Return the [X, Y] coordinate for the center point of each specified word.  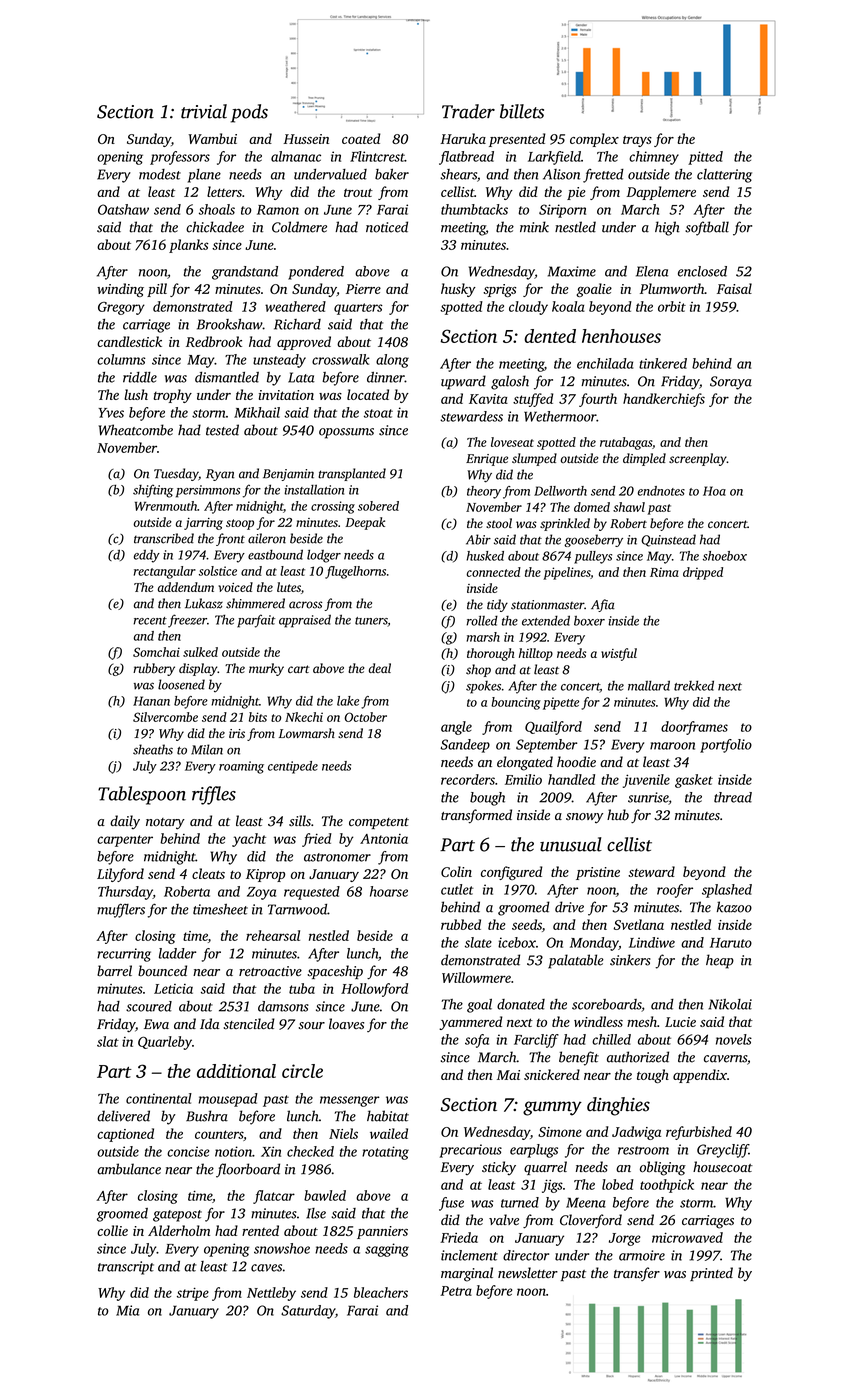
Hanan [151, 701]
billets [522, 111]
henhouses [621, 336]
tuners [371, 622]
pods [249, 113]
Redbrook [214, 341]
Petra [456, 1291]
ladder [177, 953]
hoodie [576, 762]
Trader [468, 111]
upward [463, 382]
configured [512, 873]
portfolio [726, 746]
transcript [126, 1268]
